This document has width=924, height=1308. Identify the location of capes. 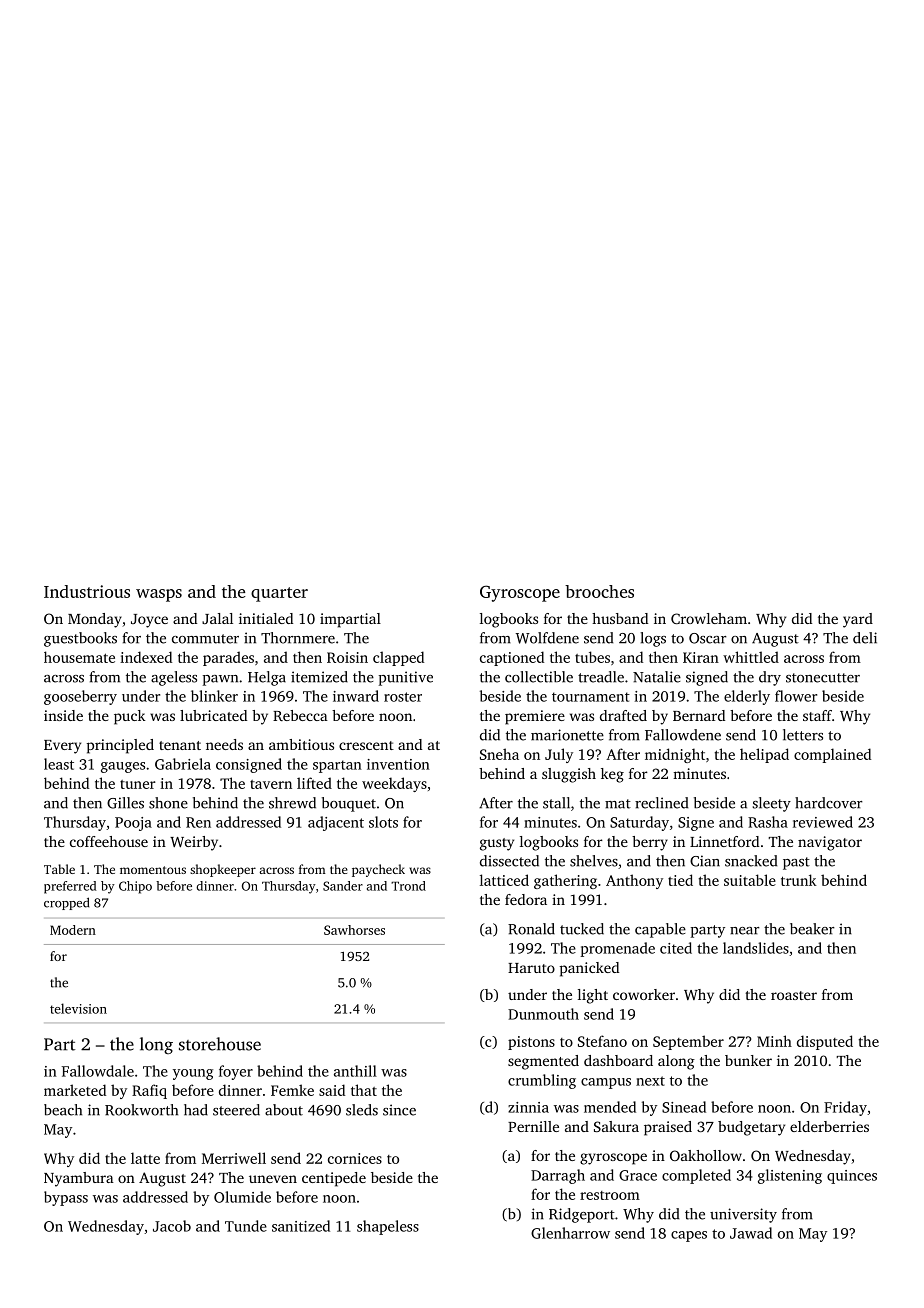
(689, 1236).
